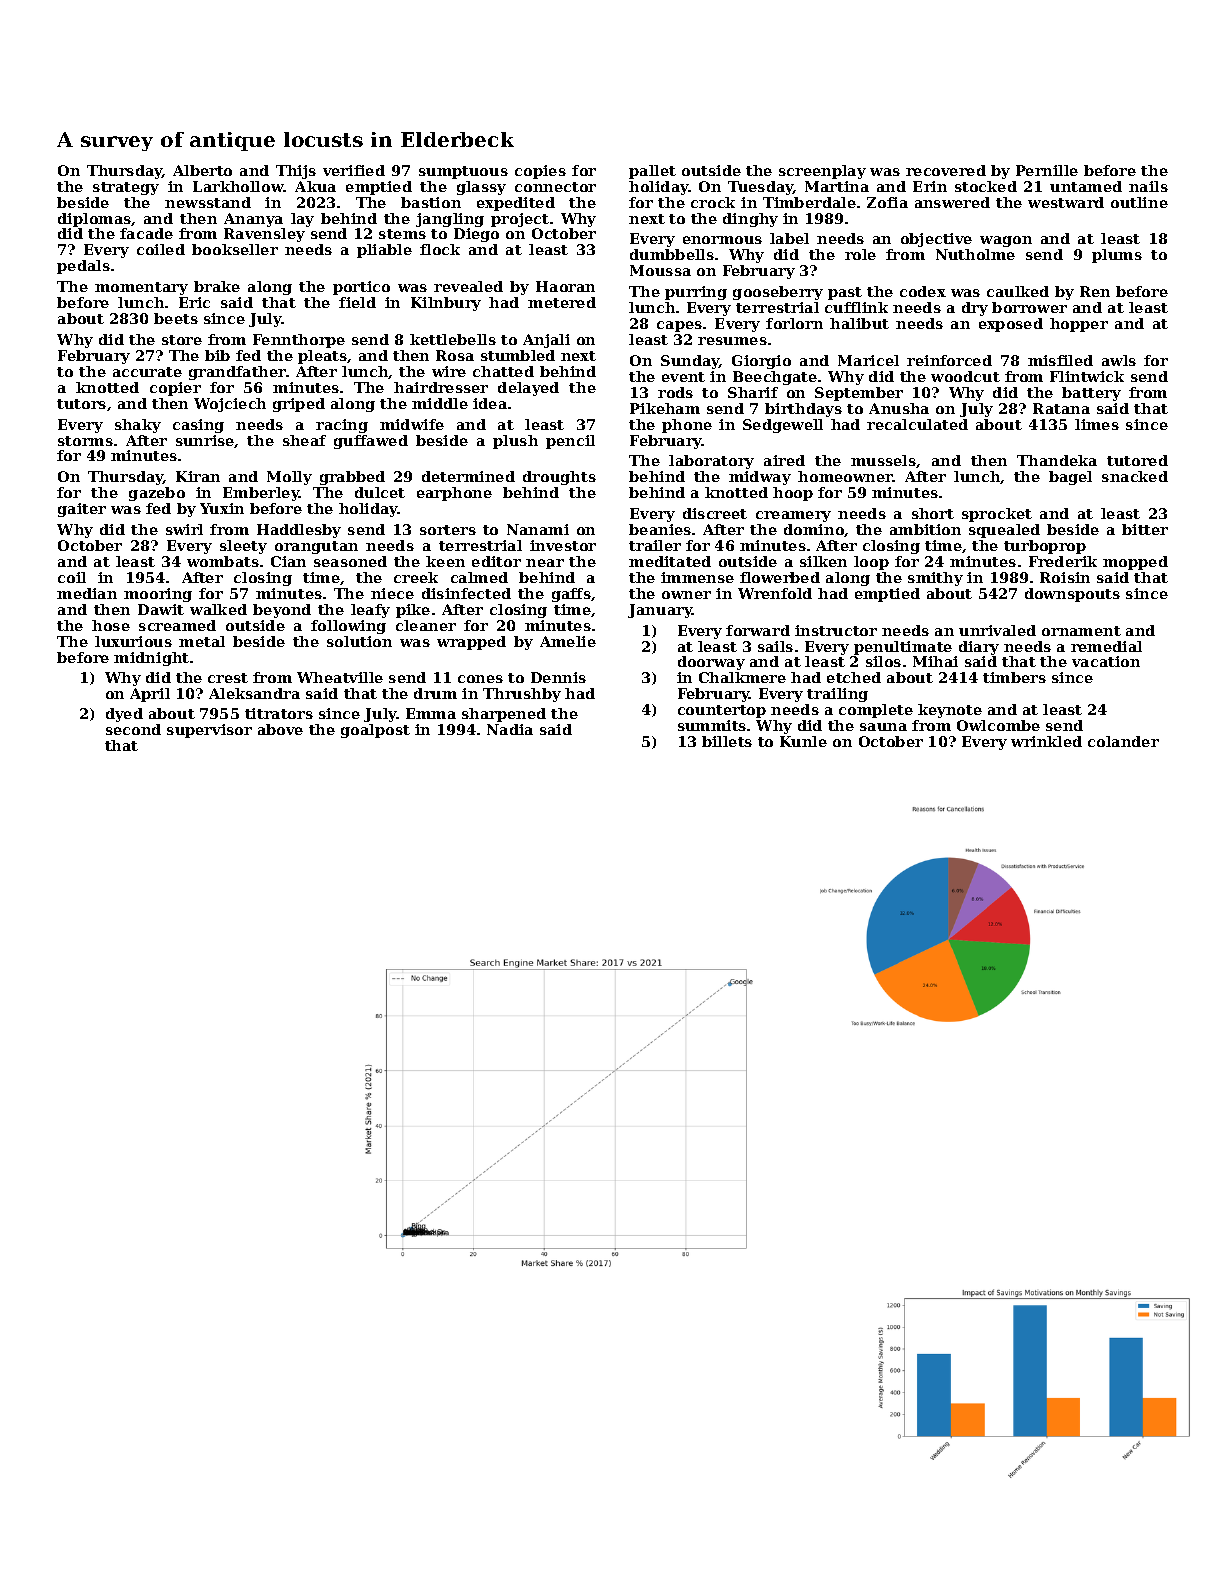 Image resolution: width=1226 pixels, height=1586 pixels. Describe the element at coordinates (997, 630) in the page. I see `unrivaled` at that location.
